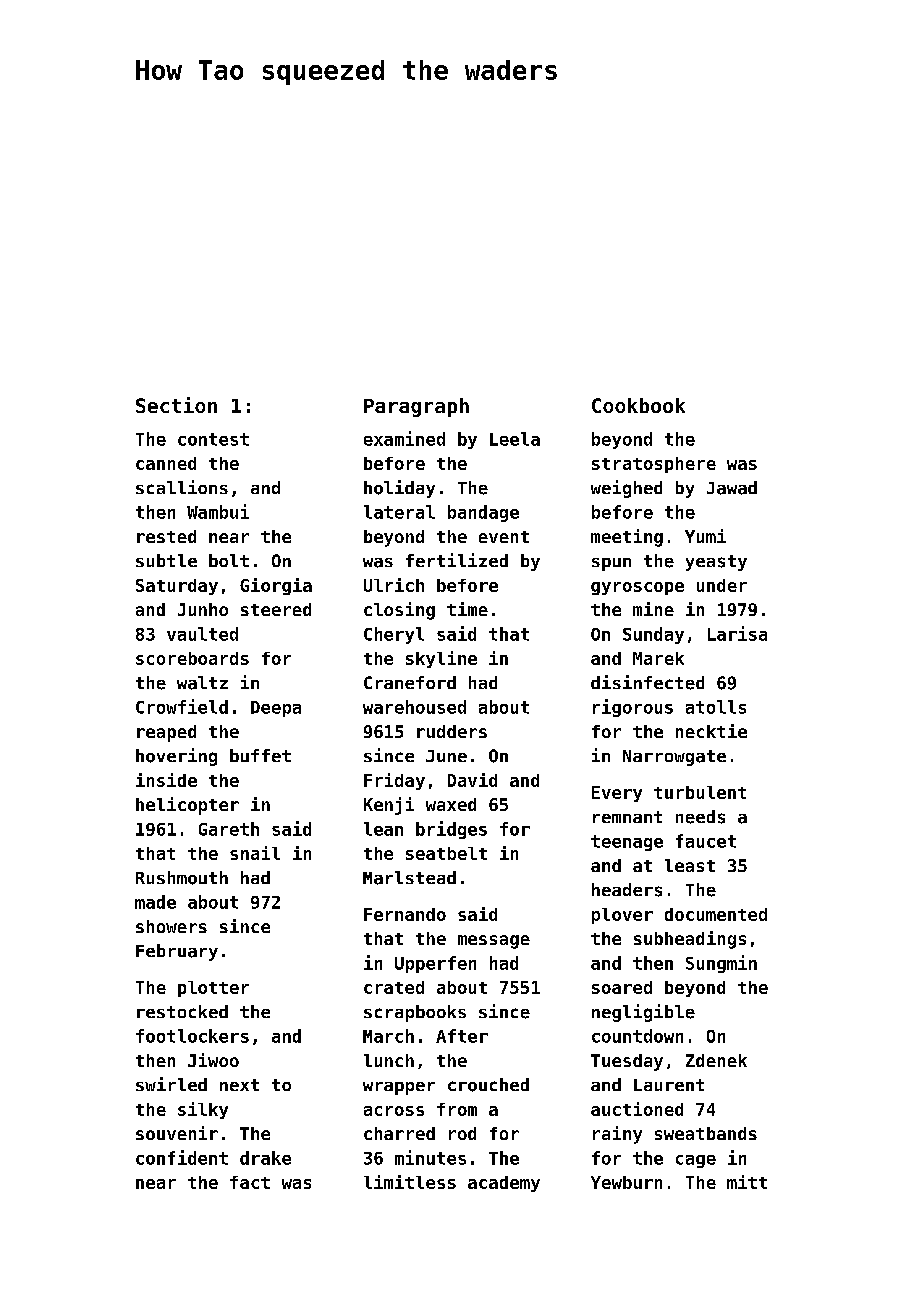 Image resolution: width=908 pixels, height=1316 pixels. I want to click on buffet, so click(260, 755).
